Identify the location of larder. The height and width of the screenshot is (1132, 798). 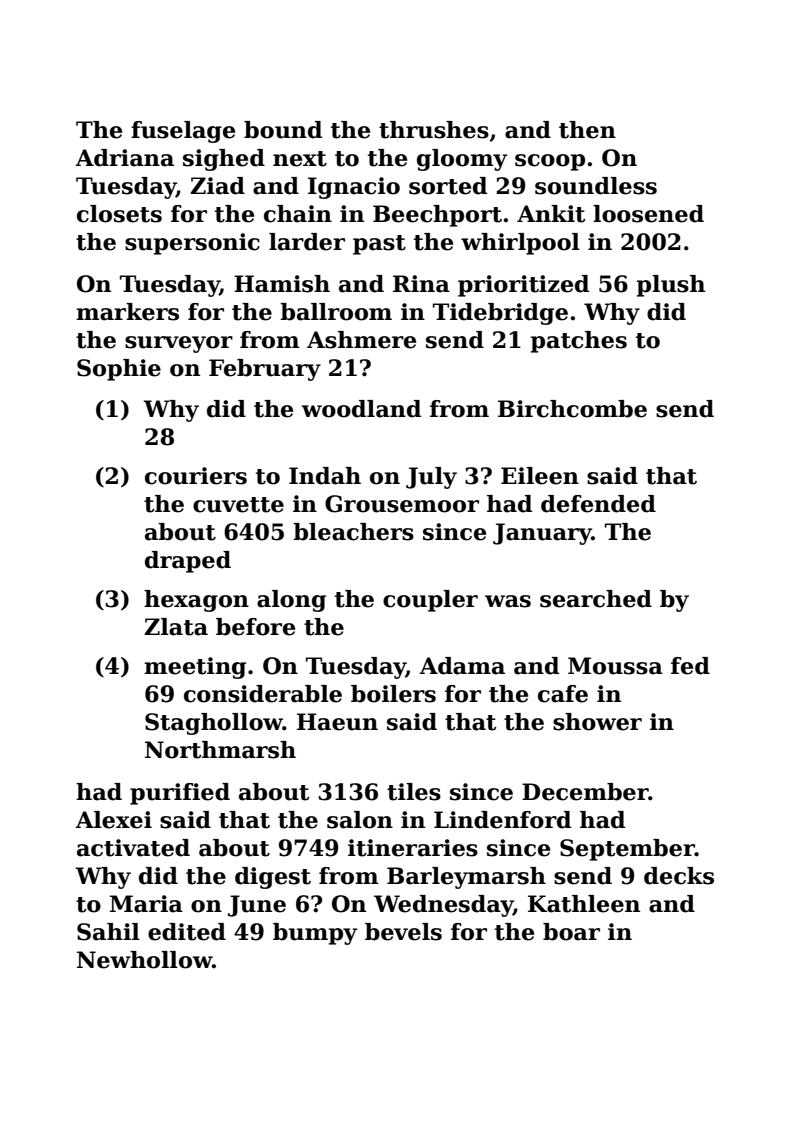
(307, 242).
